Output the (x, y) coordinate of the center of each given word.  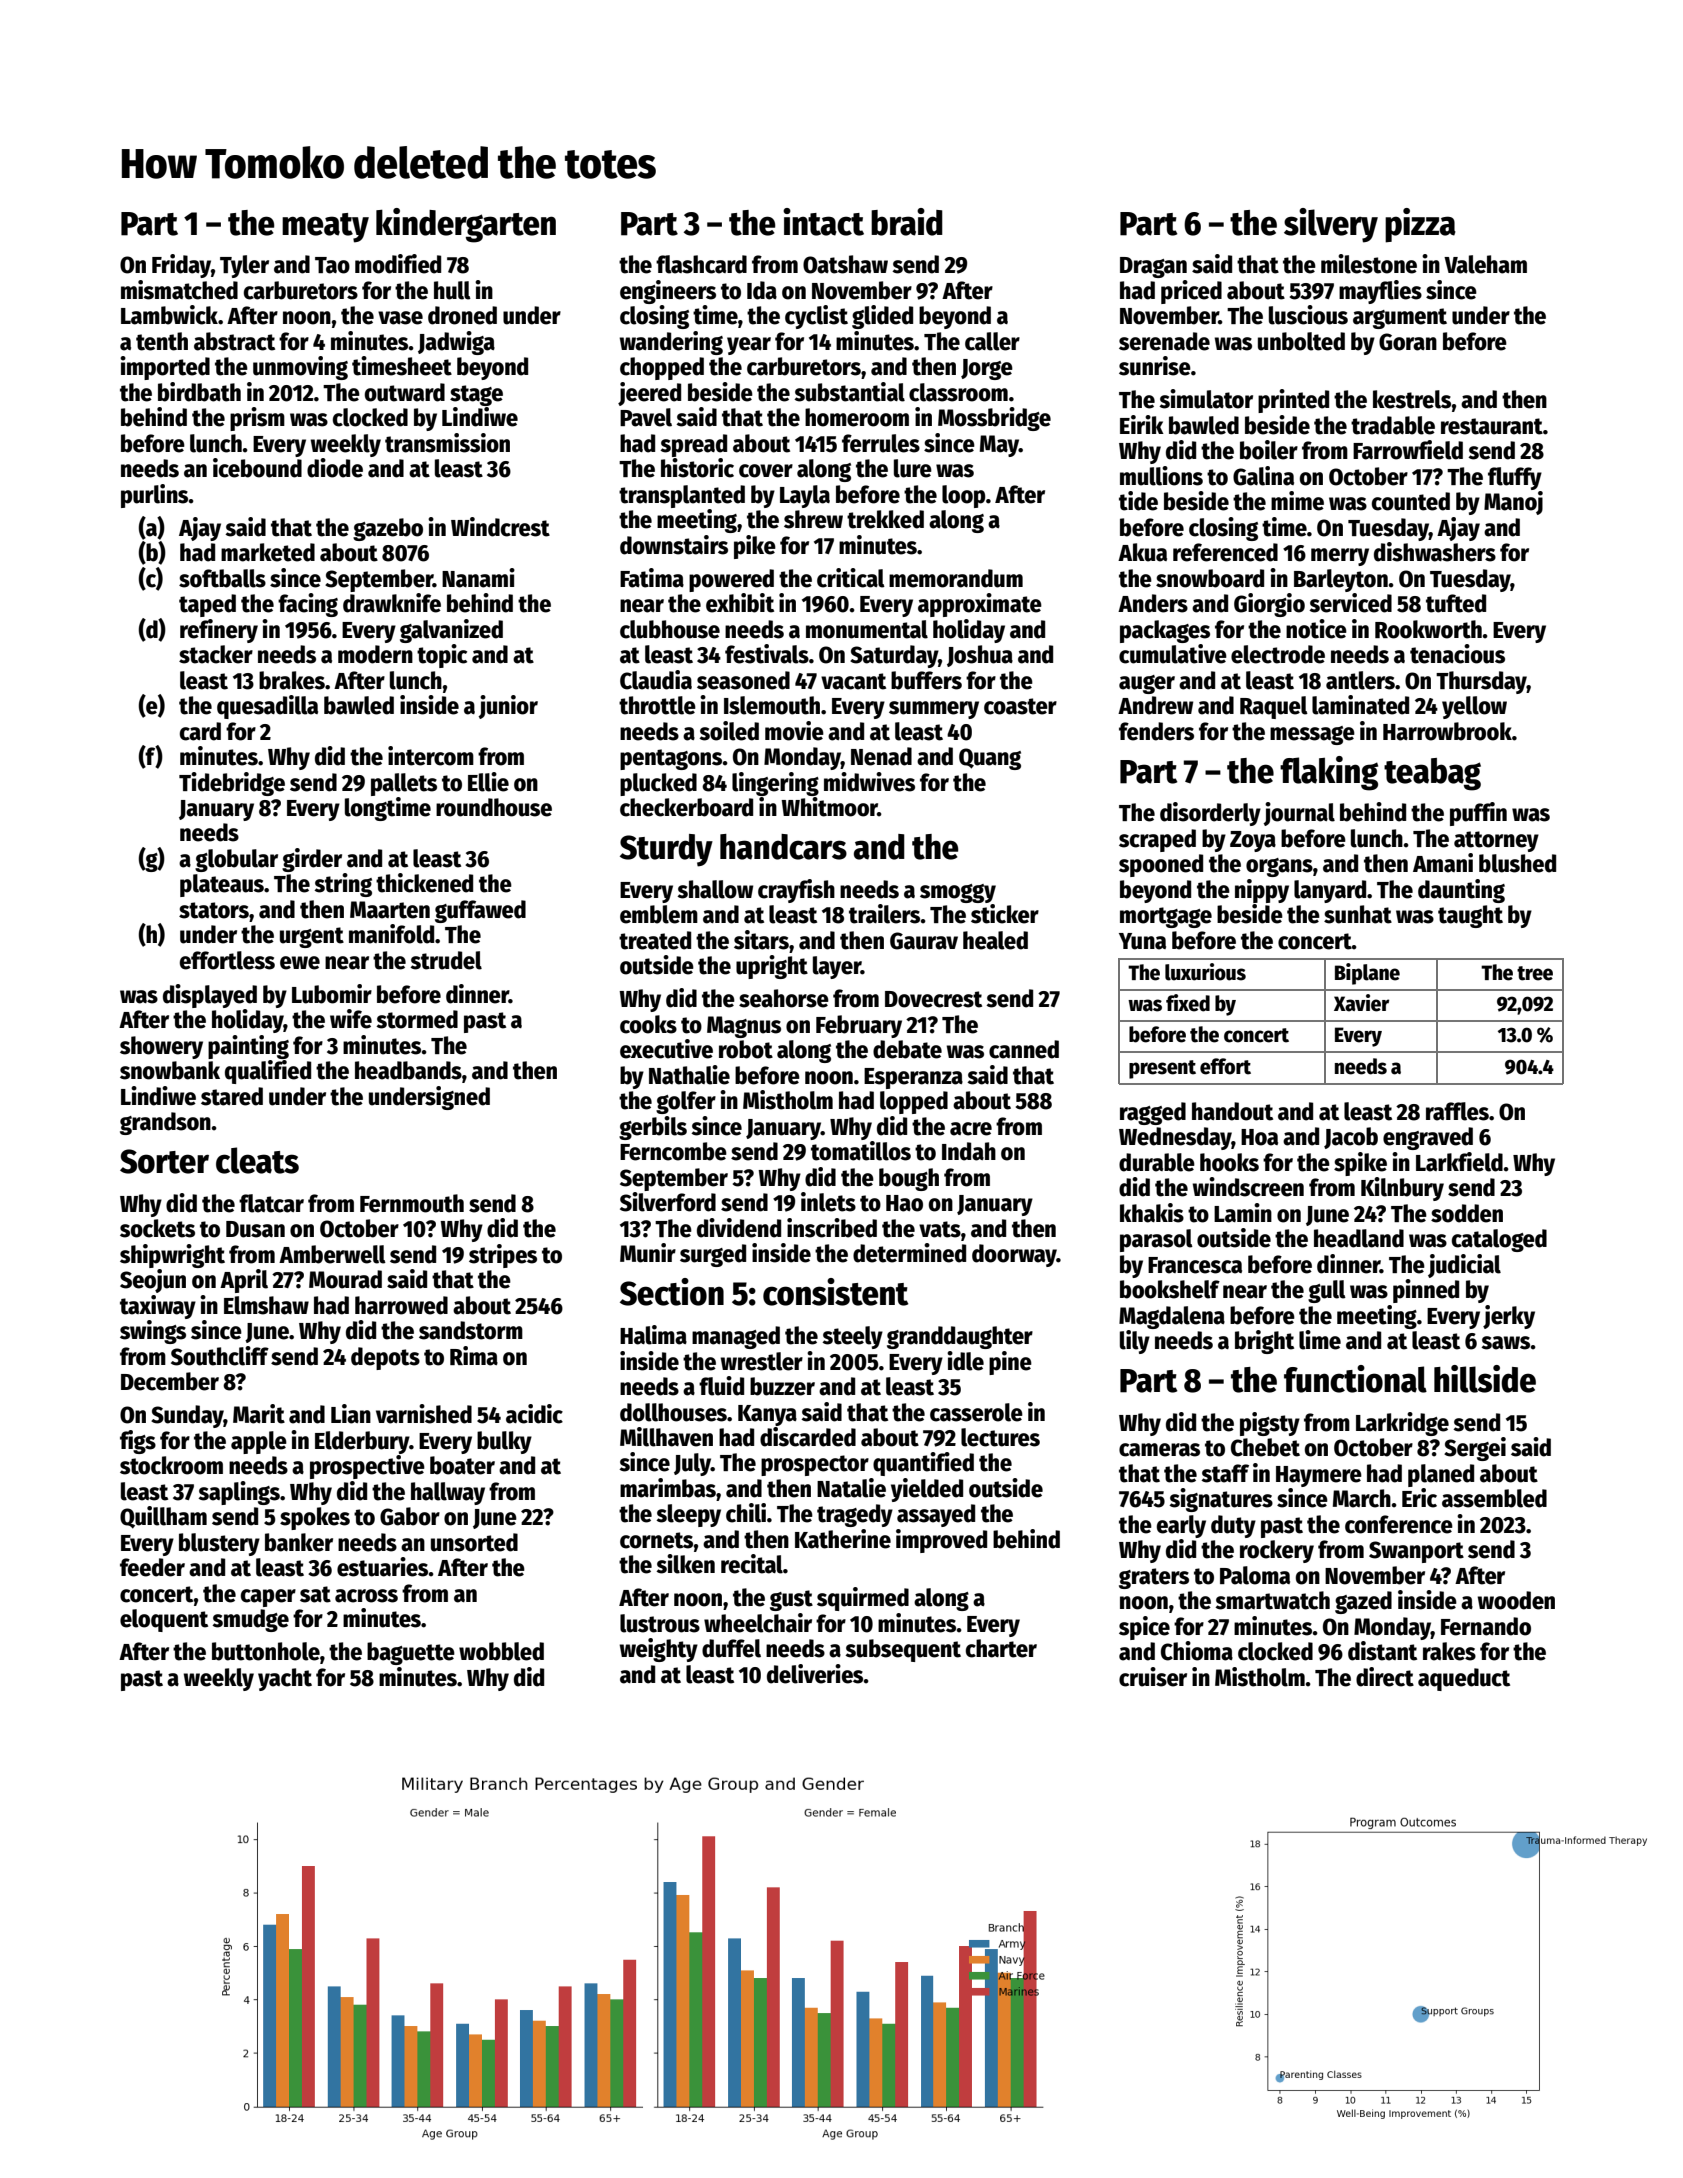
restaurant (1492, 426)
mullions (1161, 476)
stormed (417, 1019)
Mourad (345, 1279)
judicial (1464, 1266)
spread (693, 445)
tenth (162, 341)
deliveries (815, 1674)
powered (731, 580)
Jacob (1351, 1138)
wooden (1516, 1600)
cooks (648, 1024)
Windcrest (500, 527)
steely (852, 1337)
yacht (285, 1679)
